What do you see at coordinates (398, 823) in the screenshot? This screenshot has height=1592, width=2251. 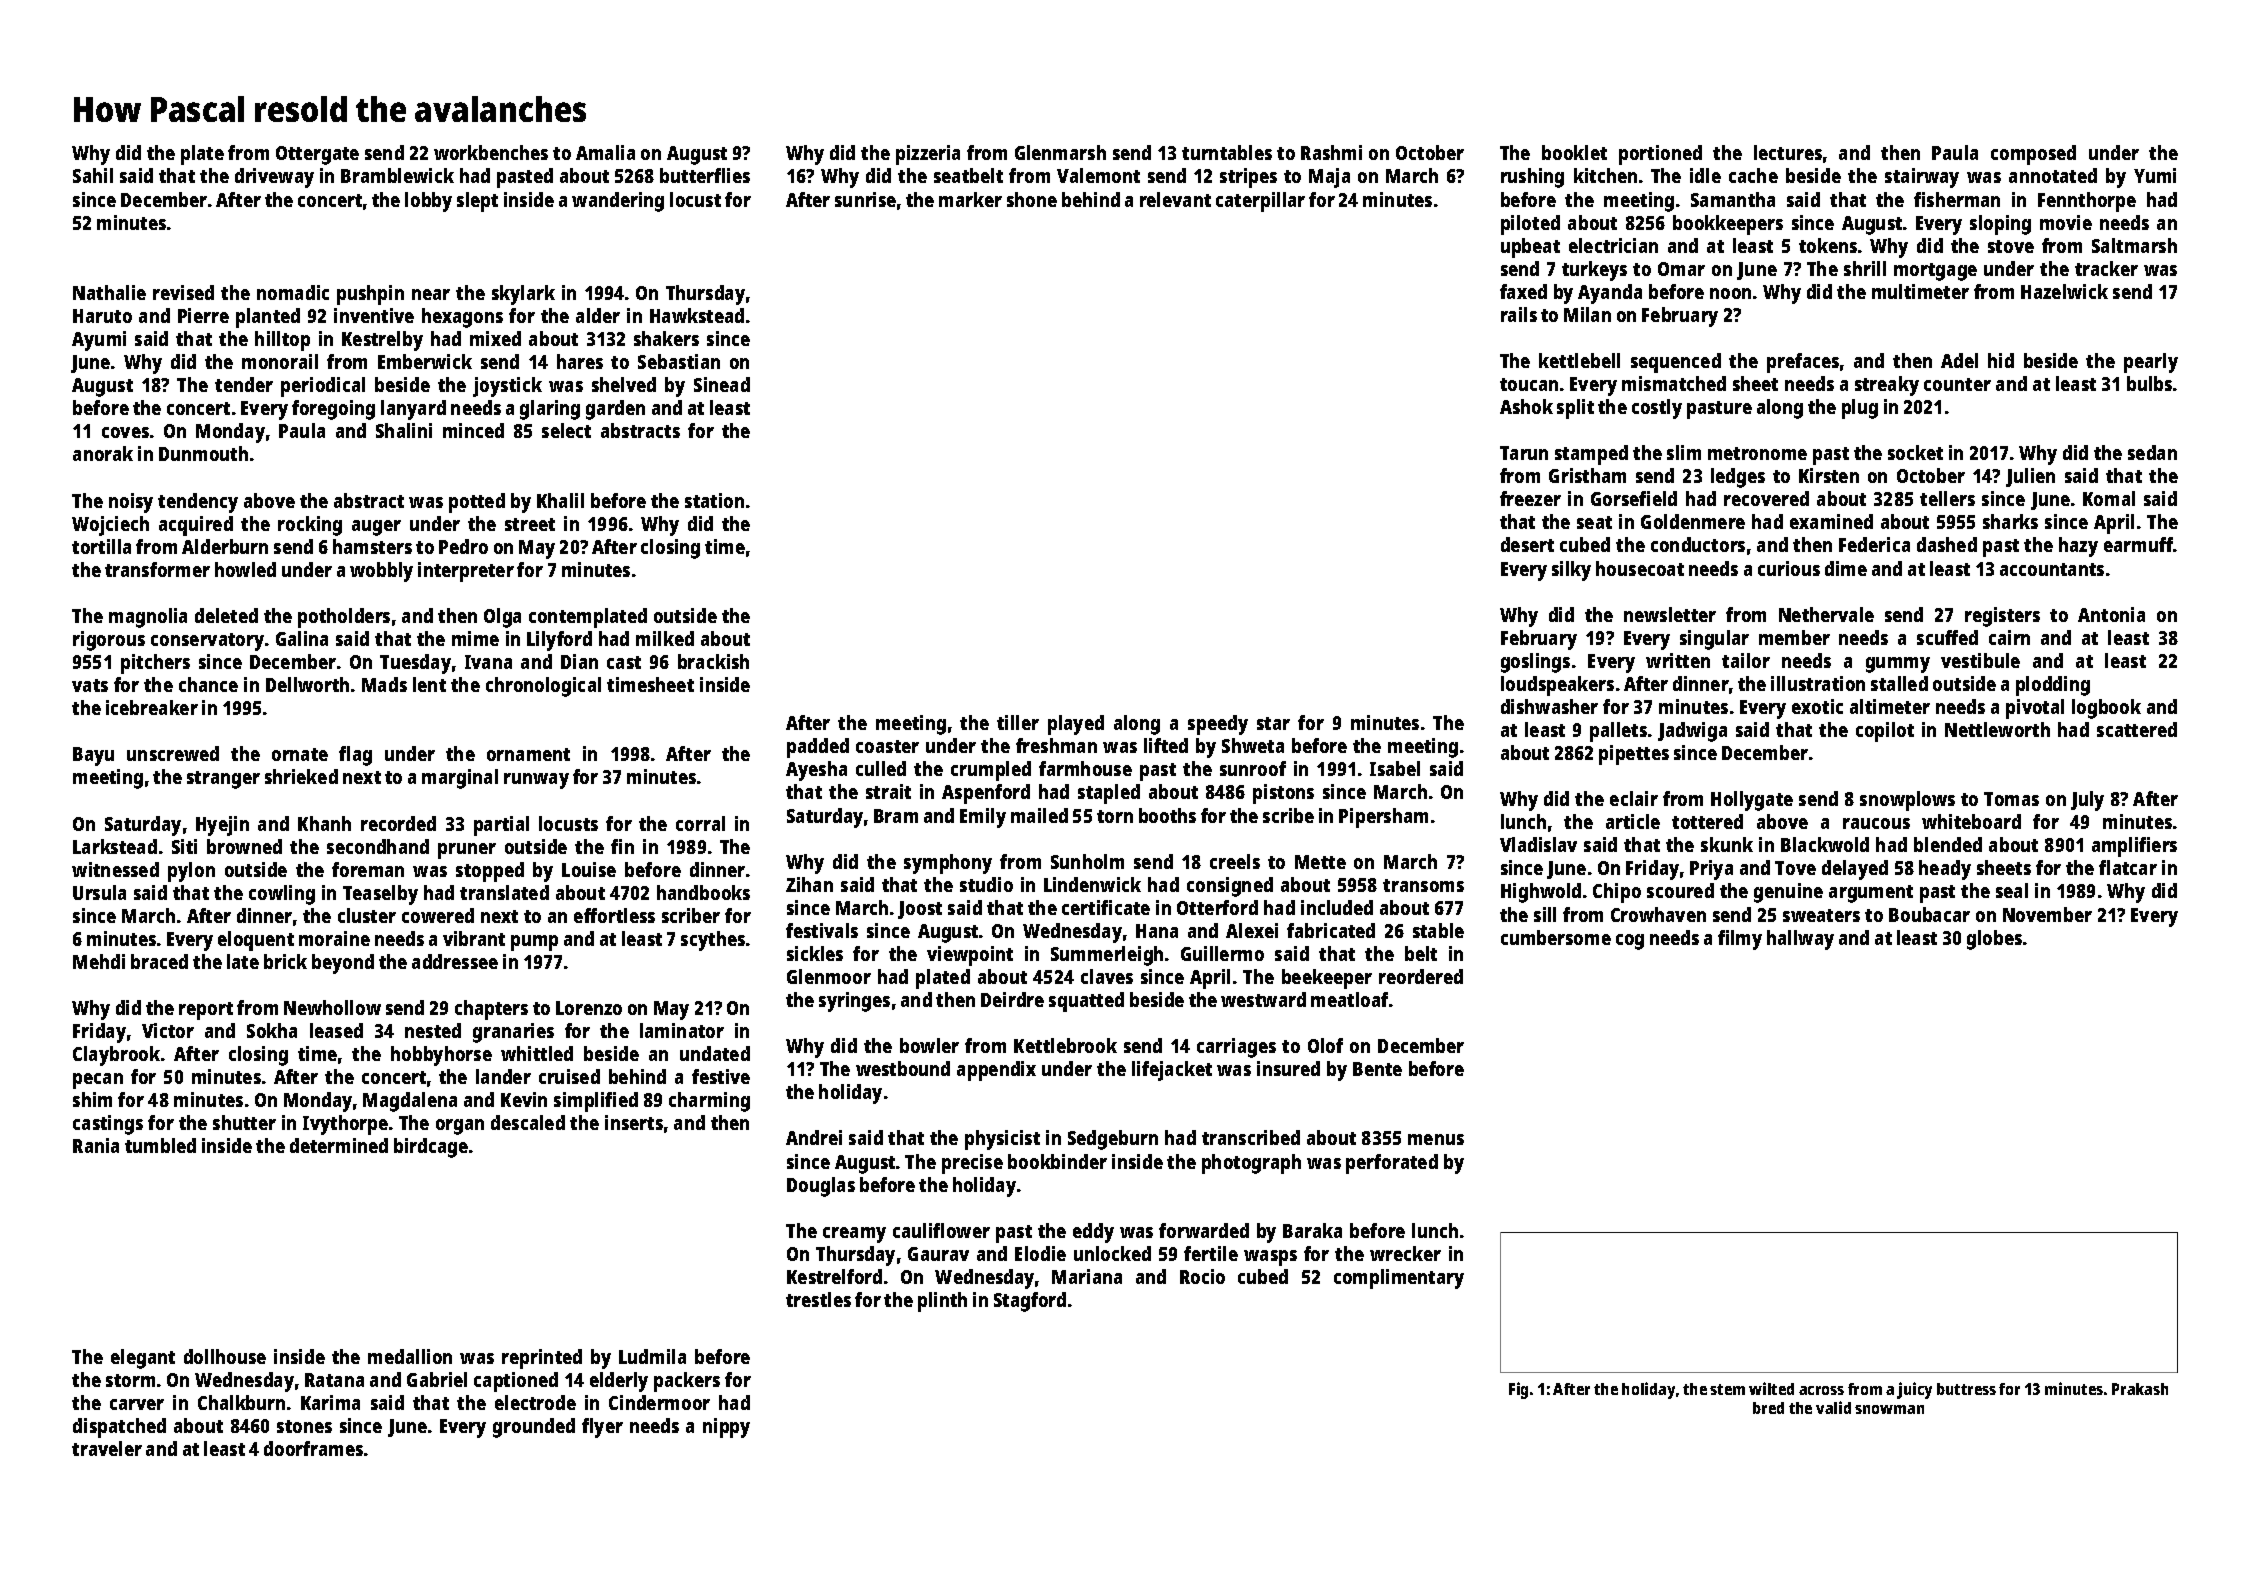 I see `recorded` at bounding box center [398, 823].
